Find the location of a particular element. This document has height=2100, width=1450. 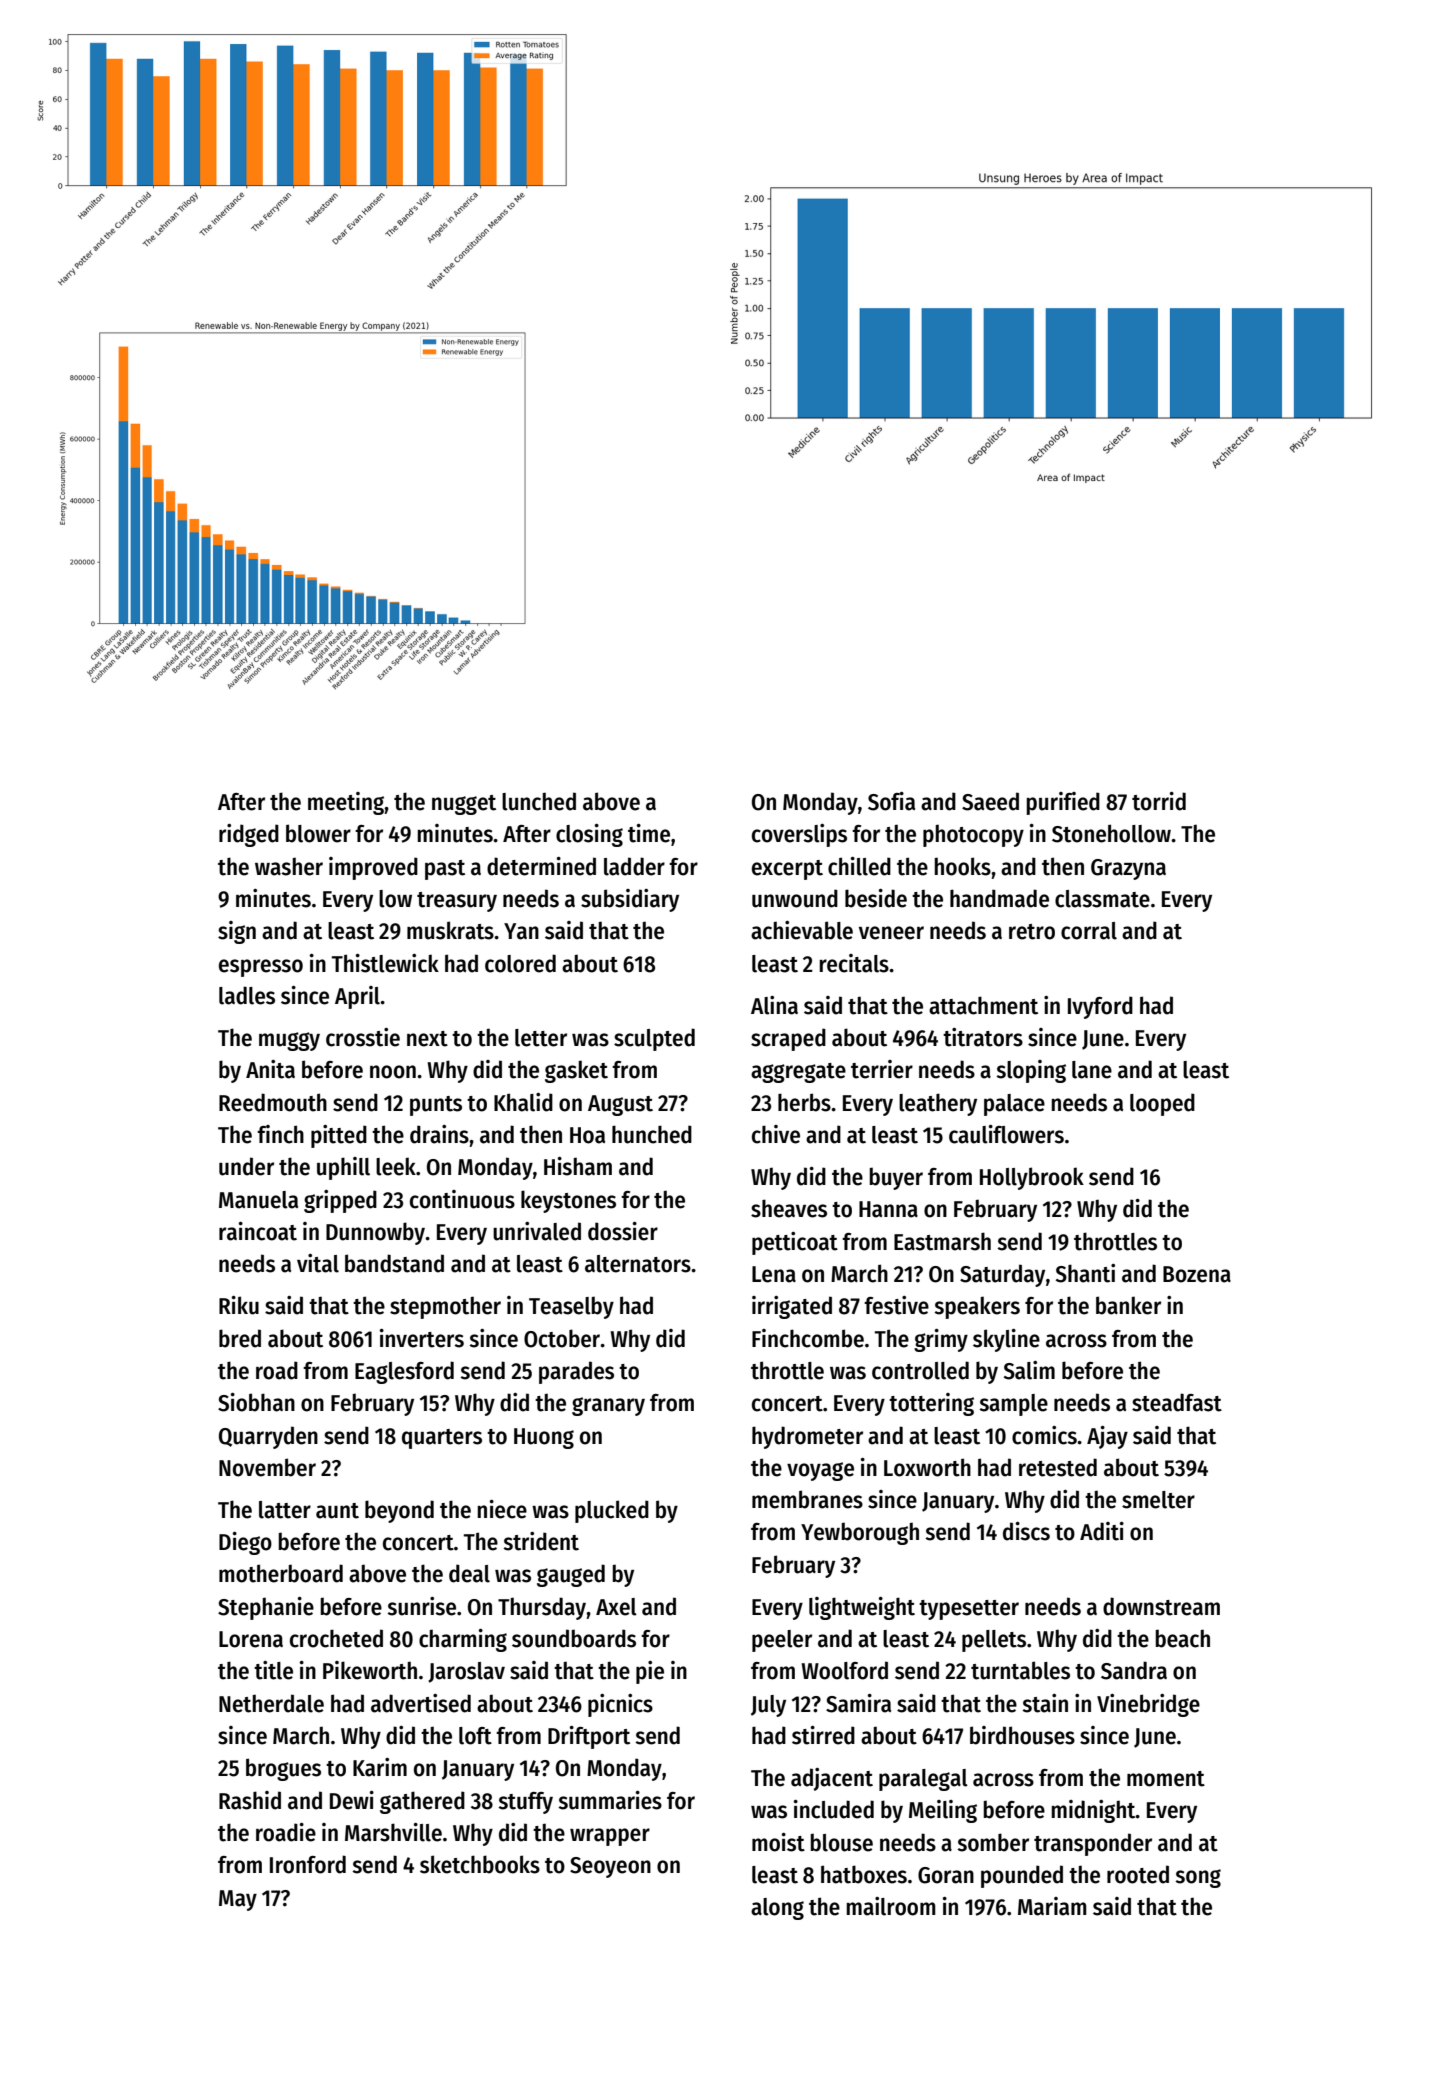

buyer is located at coordinates (896, 1178).
